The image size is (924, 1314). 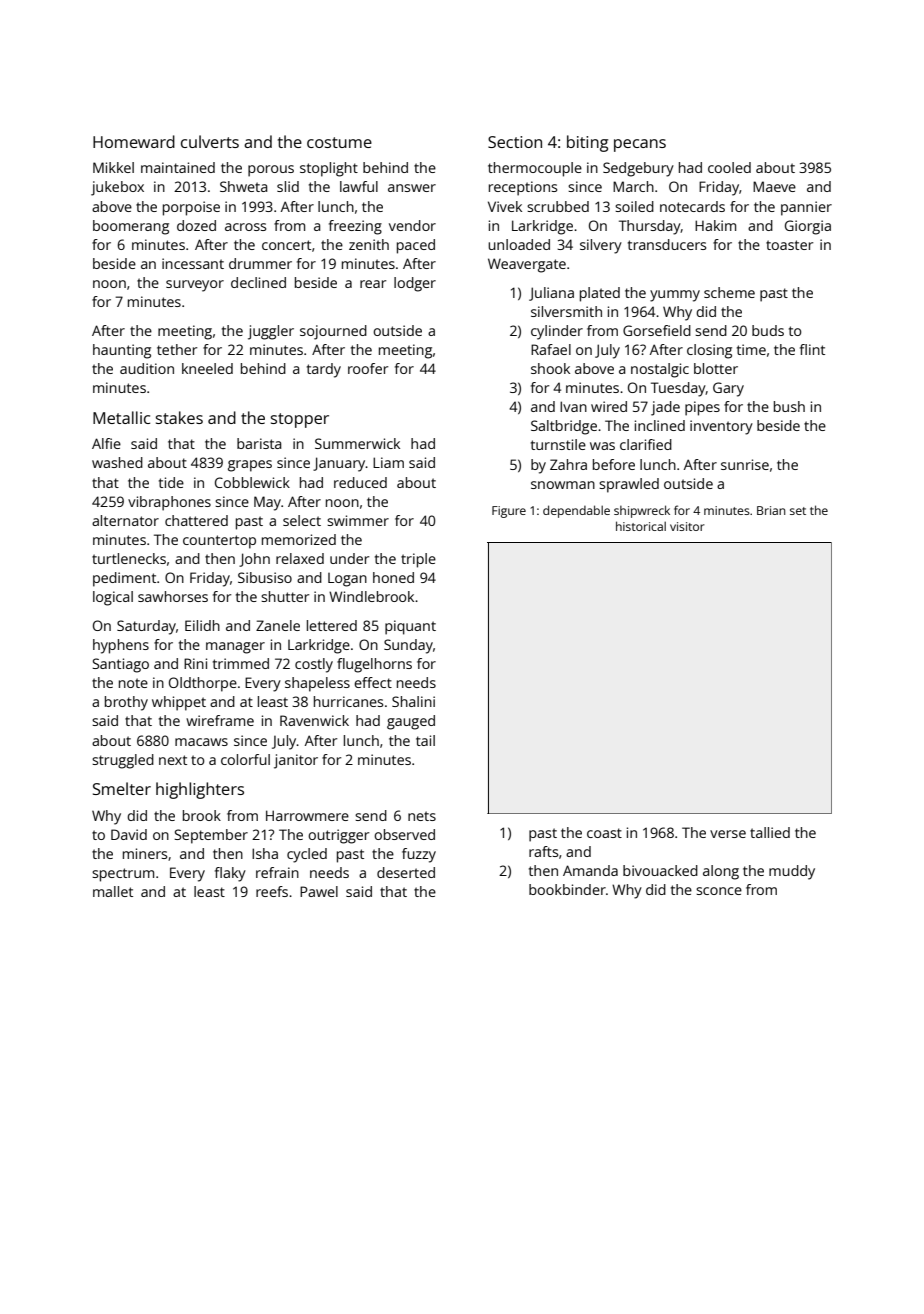 What do you see at coordinates (729, 167) in the document?
I see `cooled` at bounding box center [729, 167].
